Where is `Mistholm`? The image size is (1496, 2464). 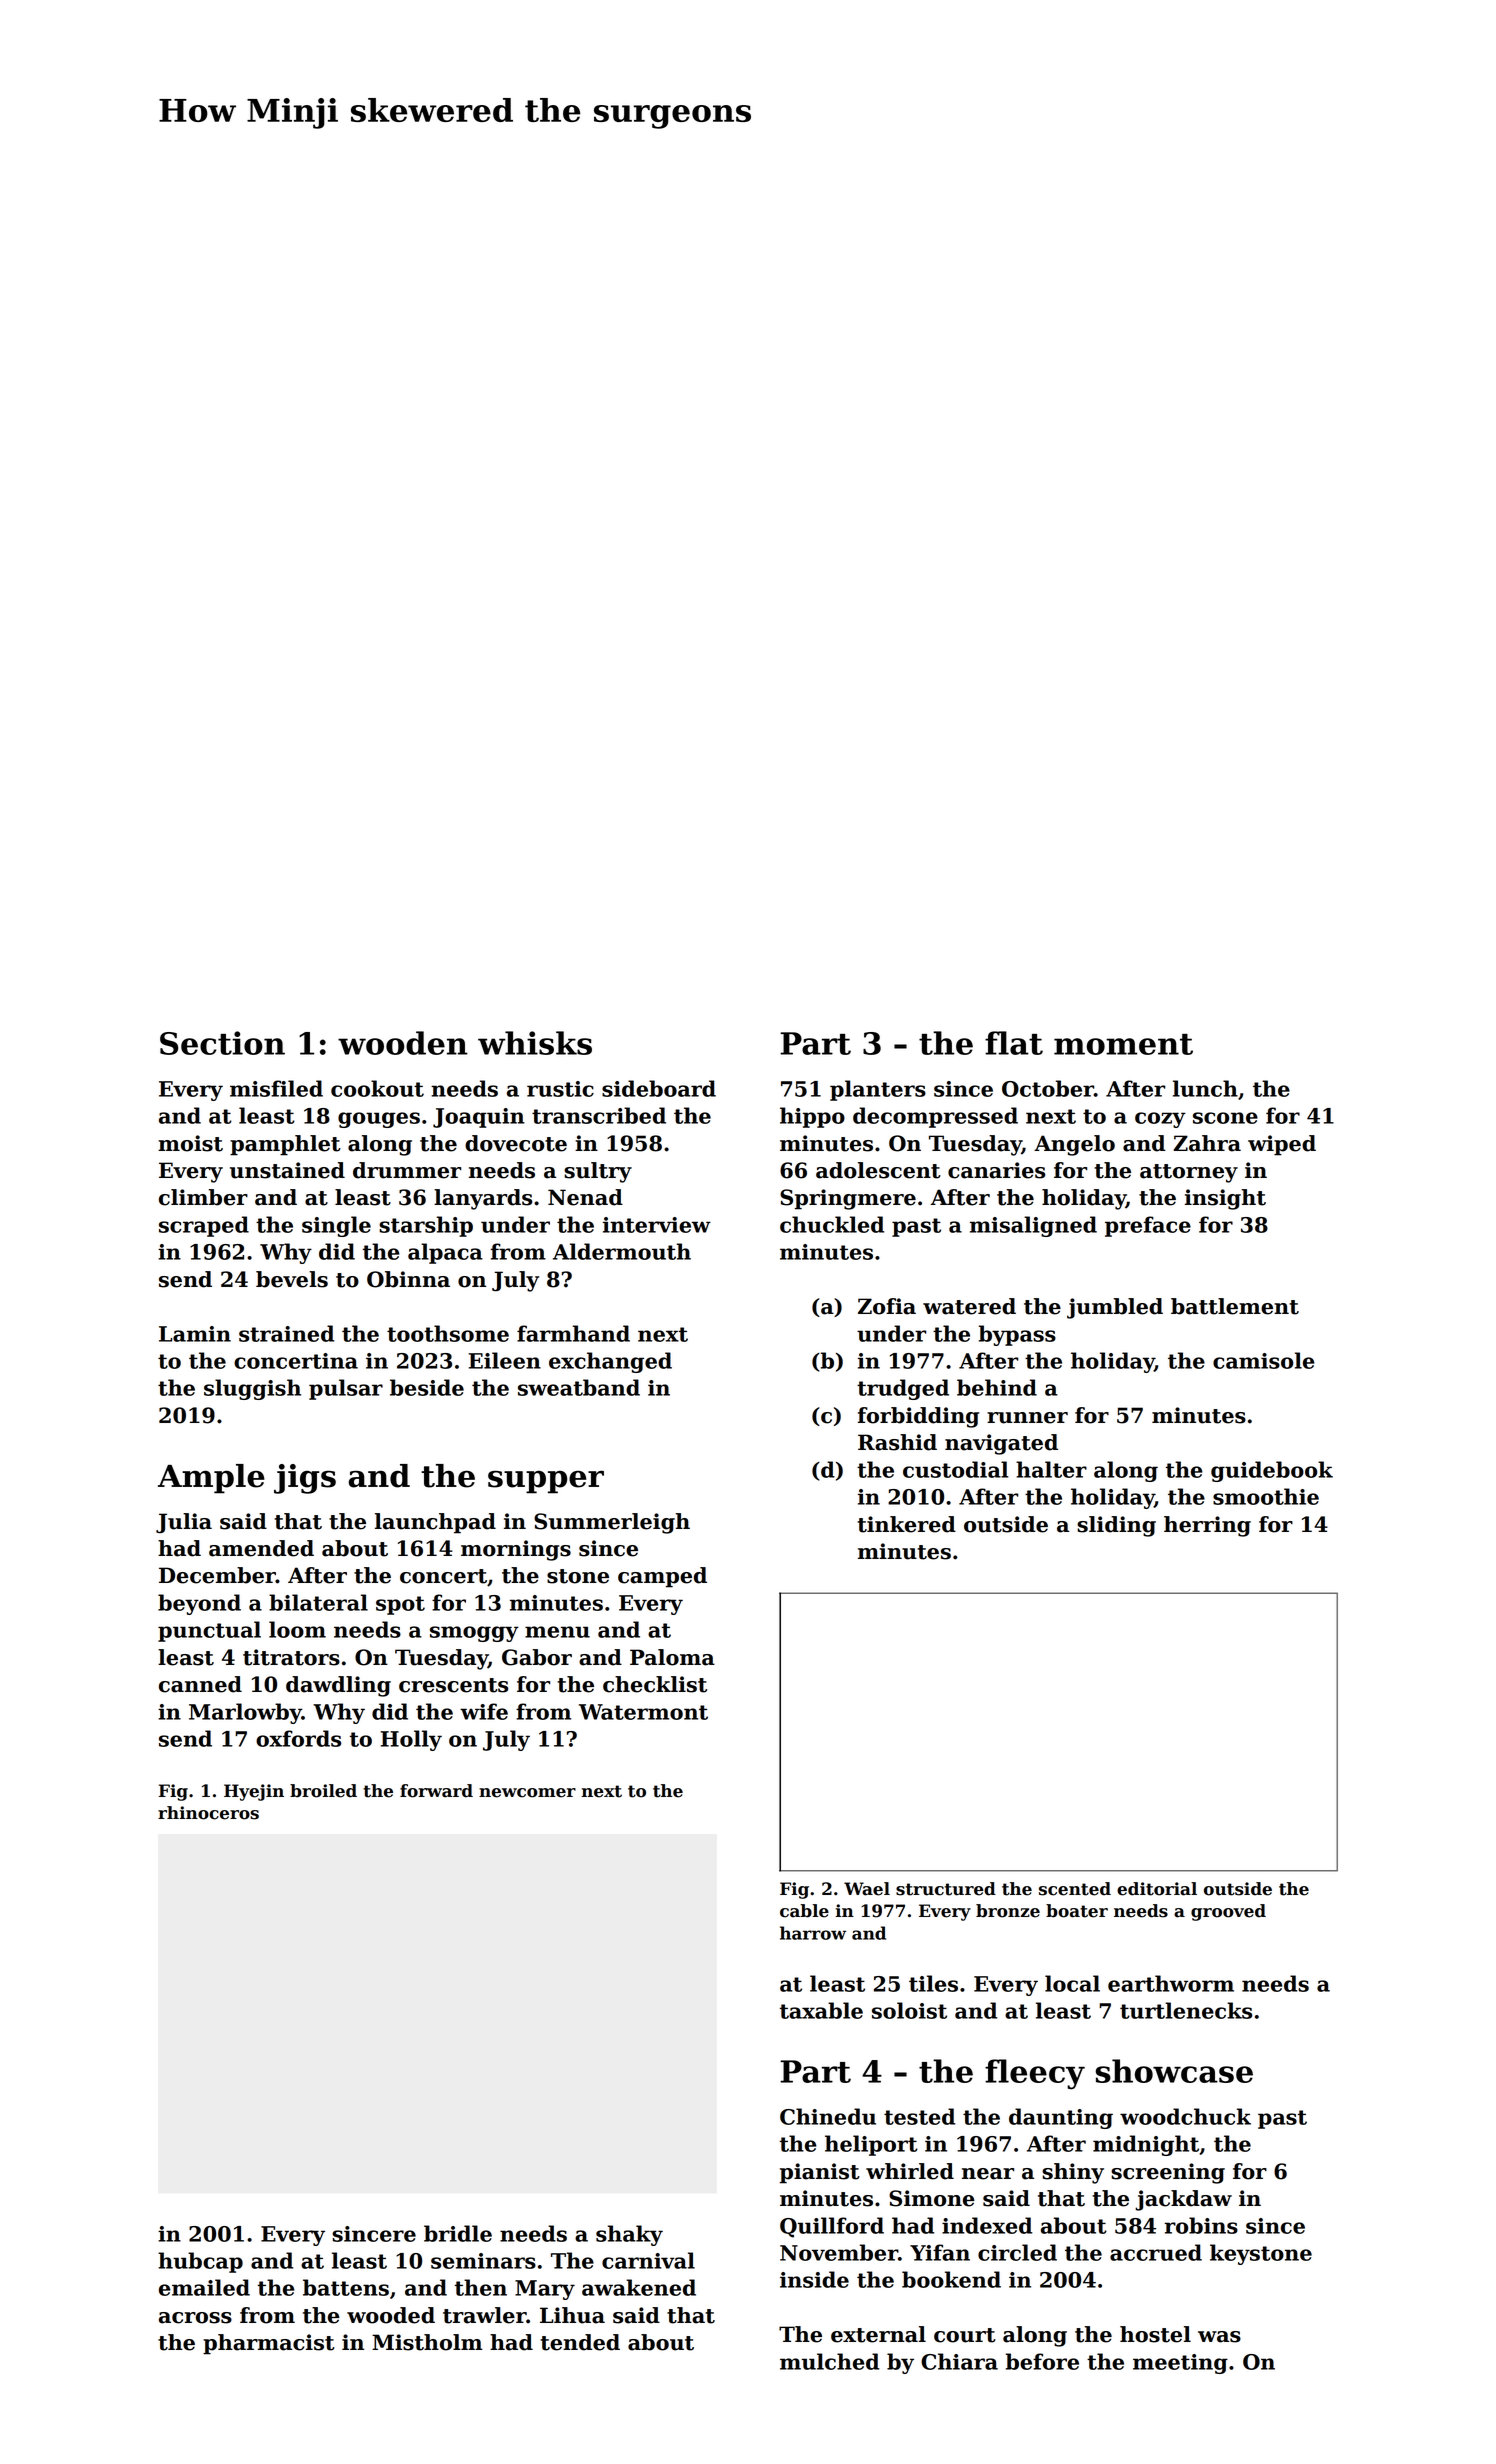
Mistholm is located at coordinates (427, 2342).
